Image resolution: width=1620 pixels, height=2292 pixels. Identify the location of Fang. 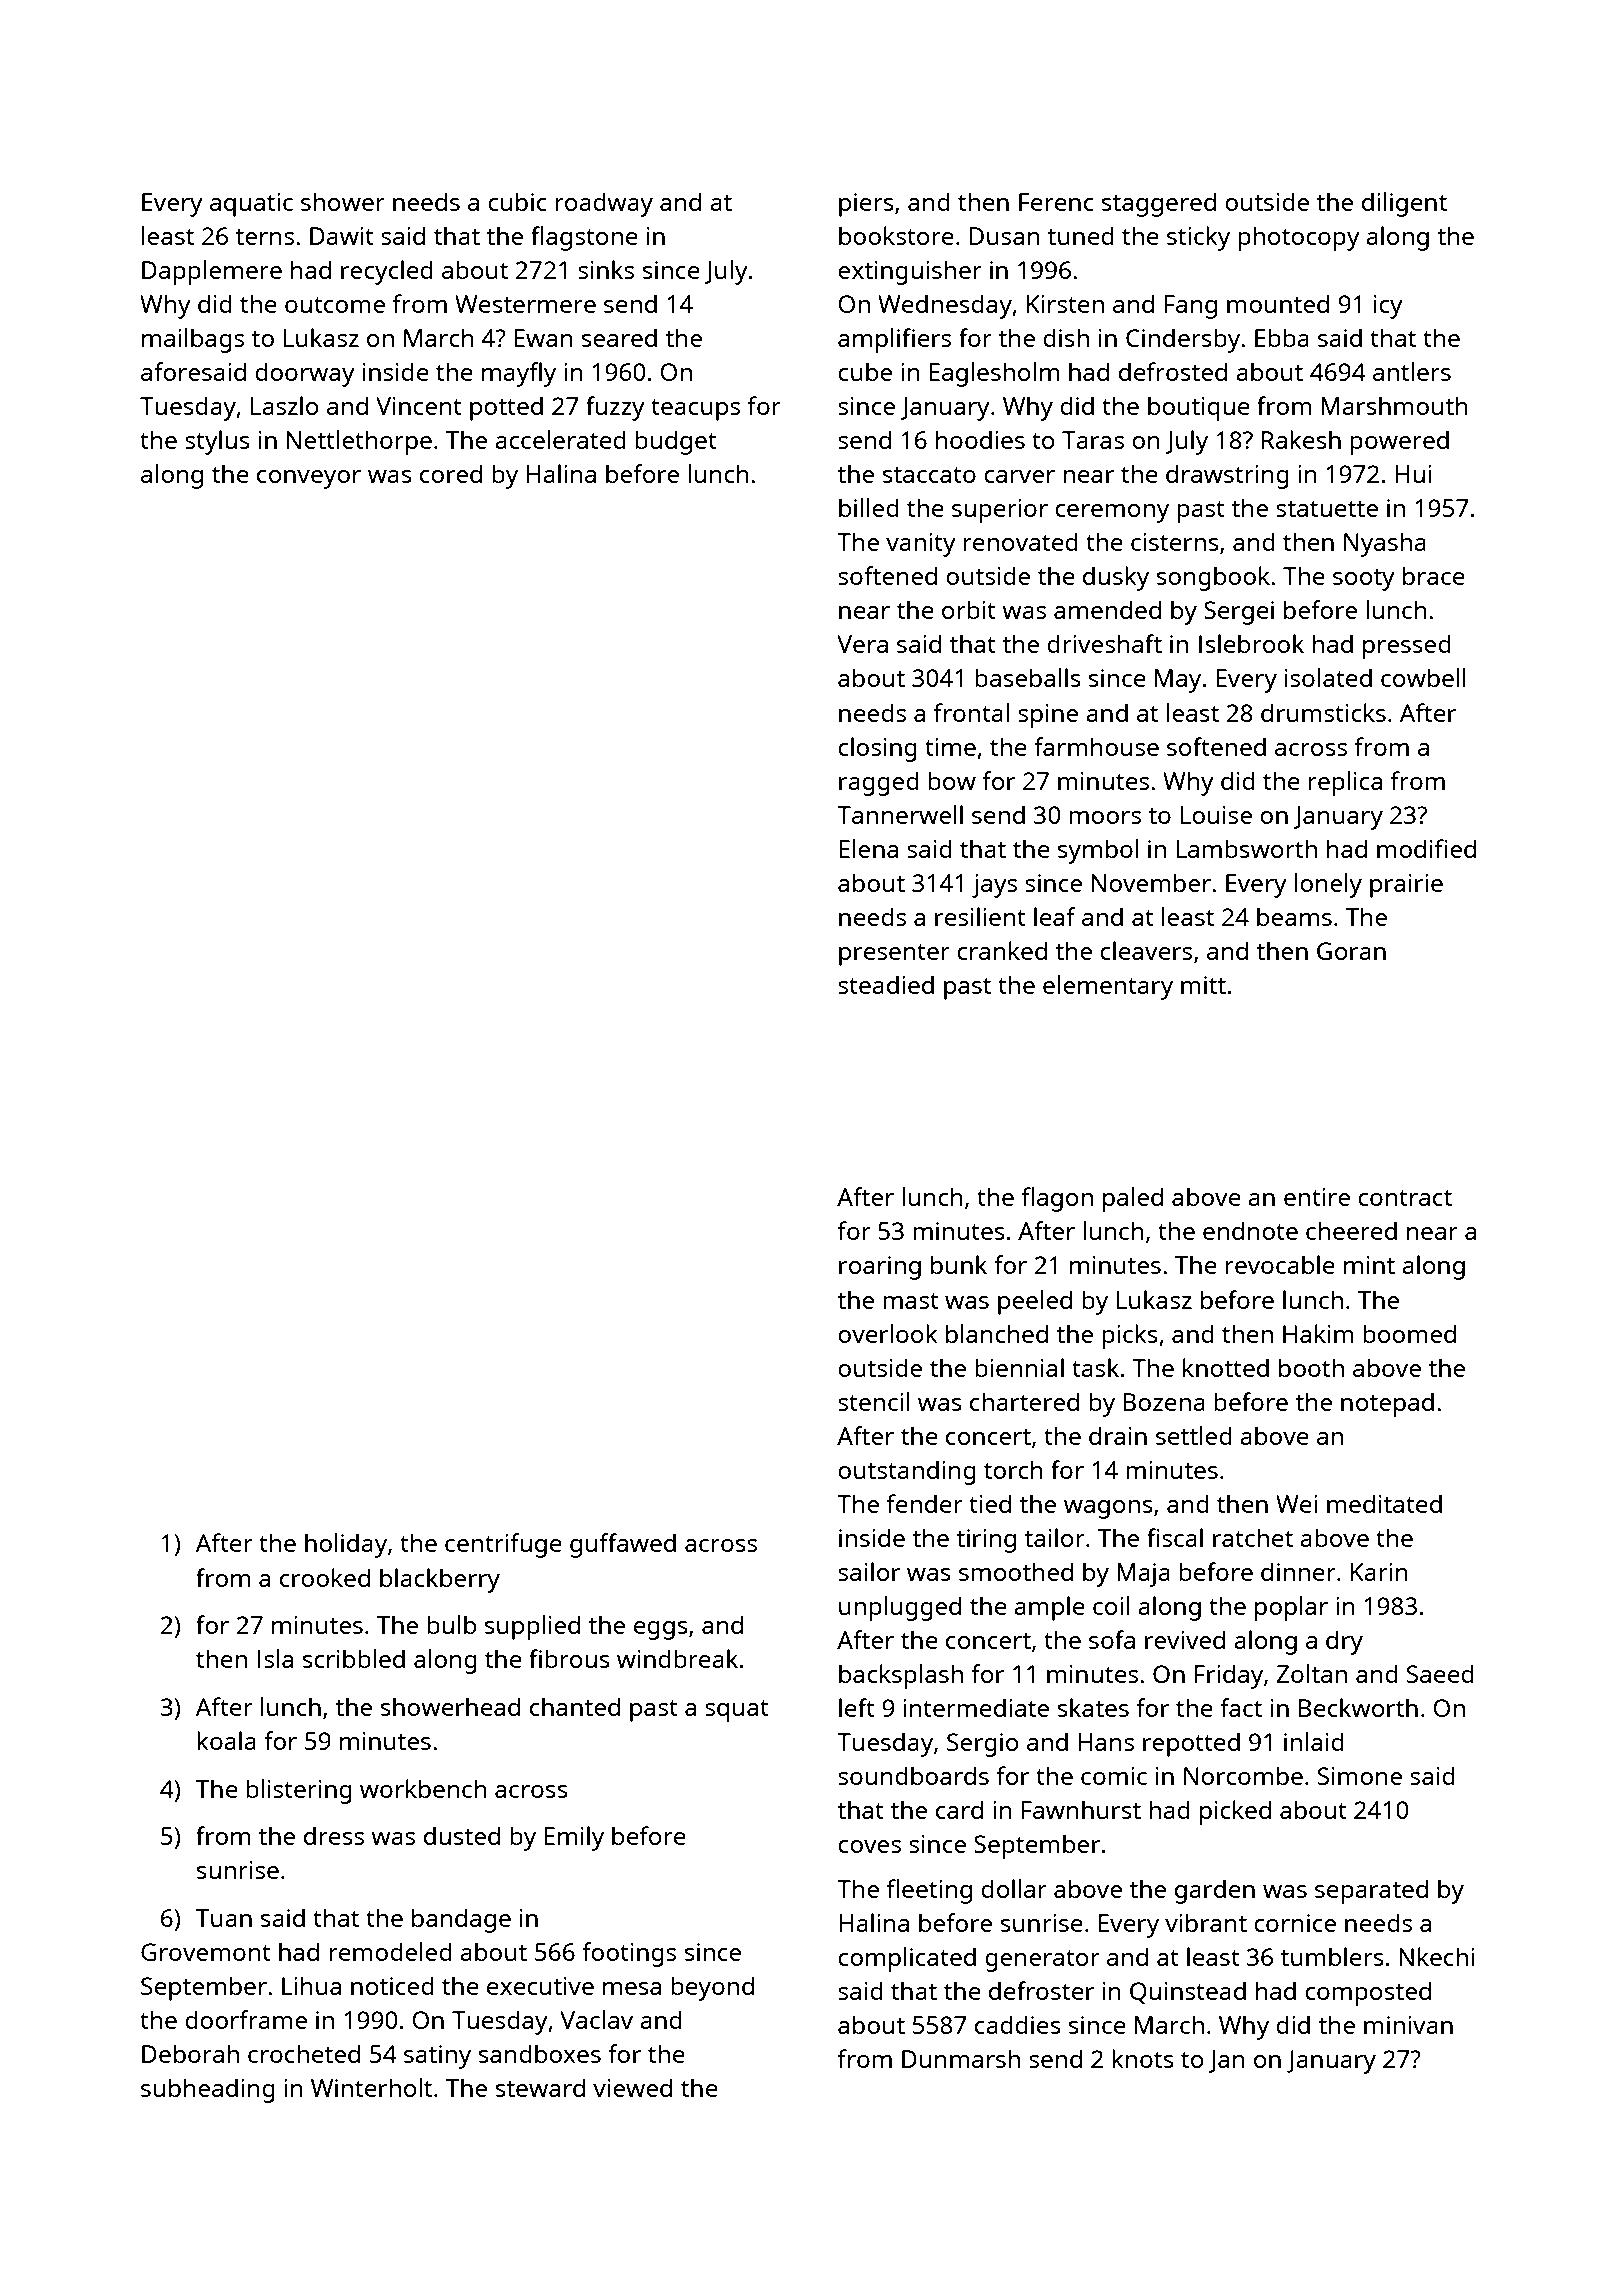
(1190, 307).
